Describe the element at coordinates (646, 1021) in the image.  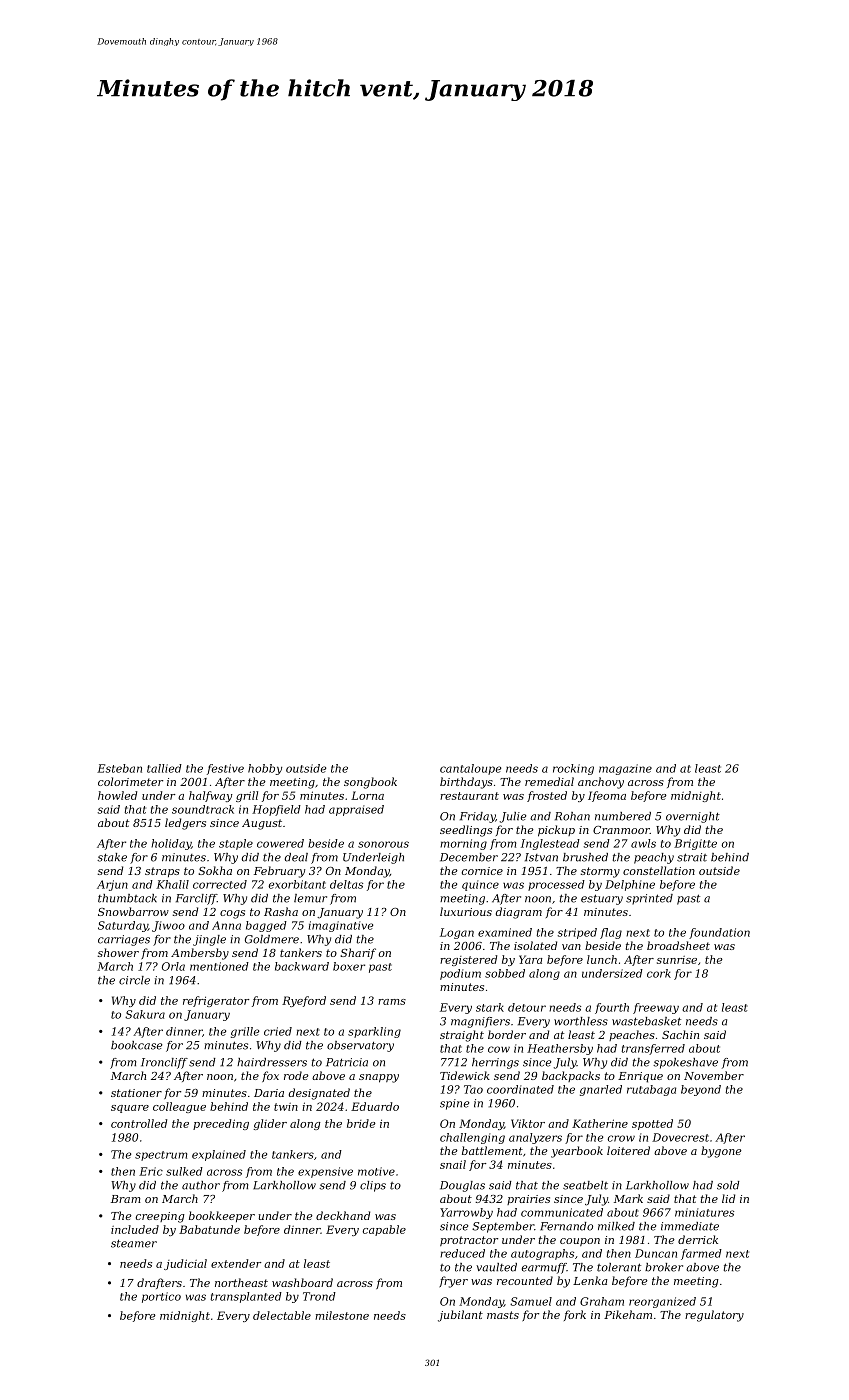
I see `wastebasket` at that location.
